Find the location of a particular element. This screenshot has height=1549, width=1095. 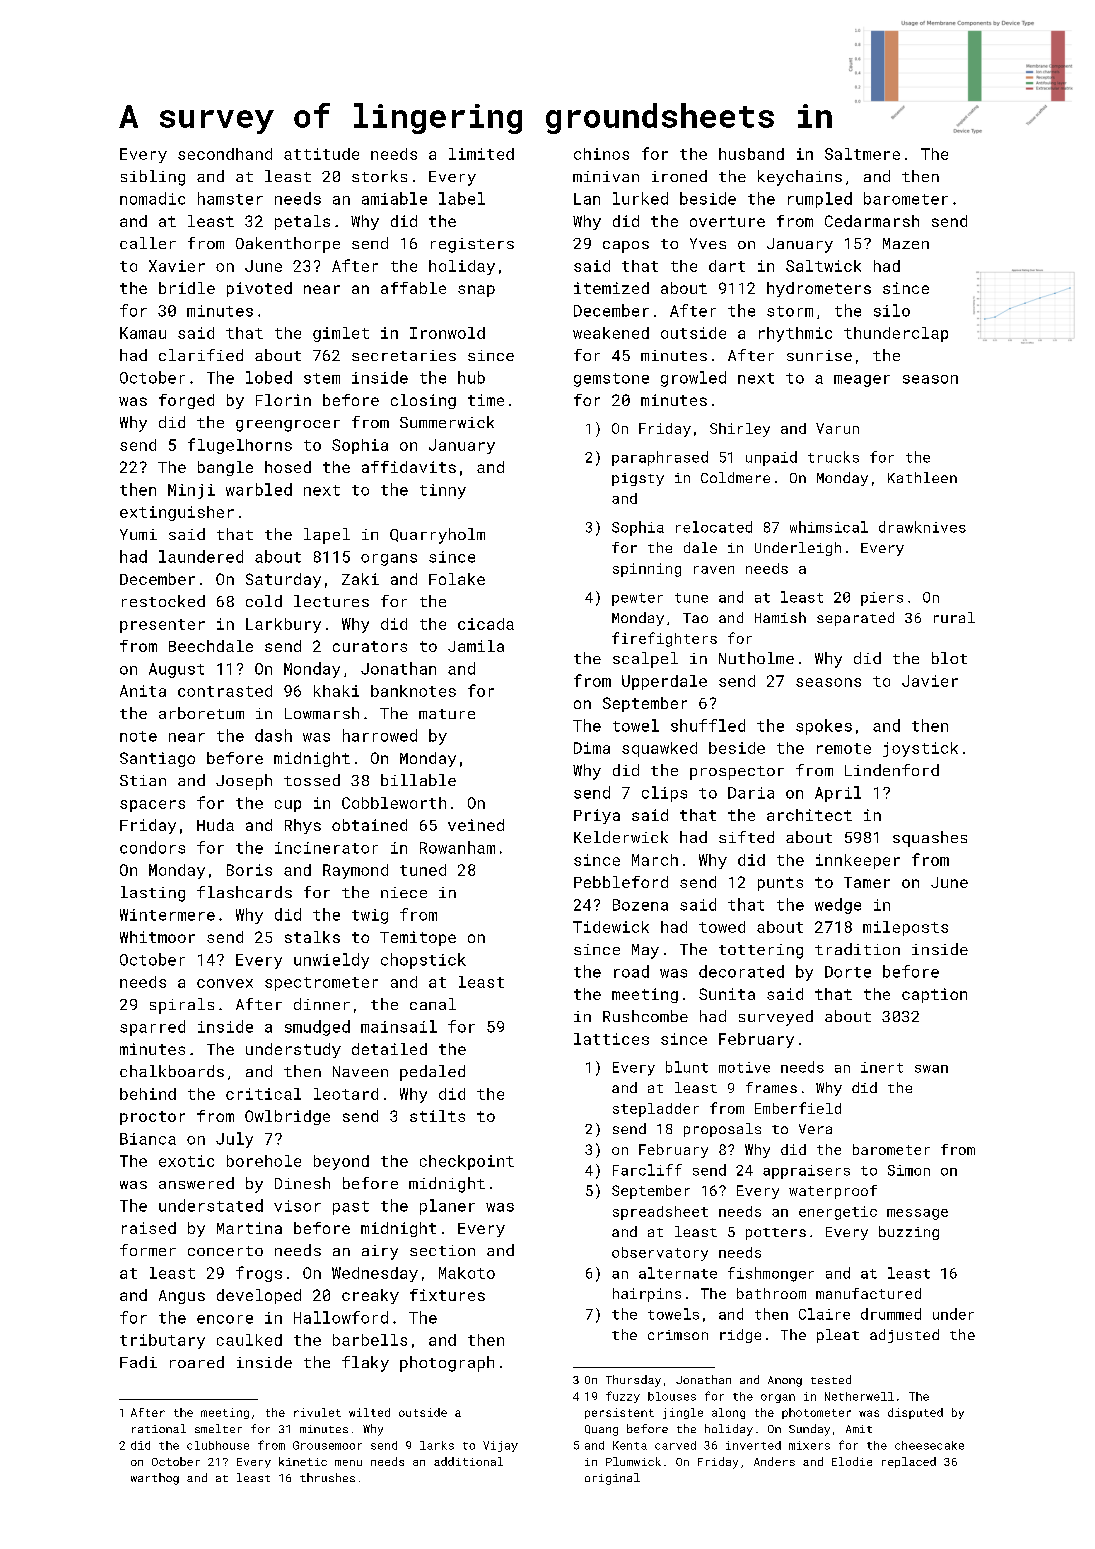

smudged is located at coordinates (317, 1028).
